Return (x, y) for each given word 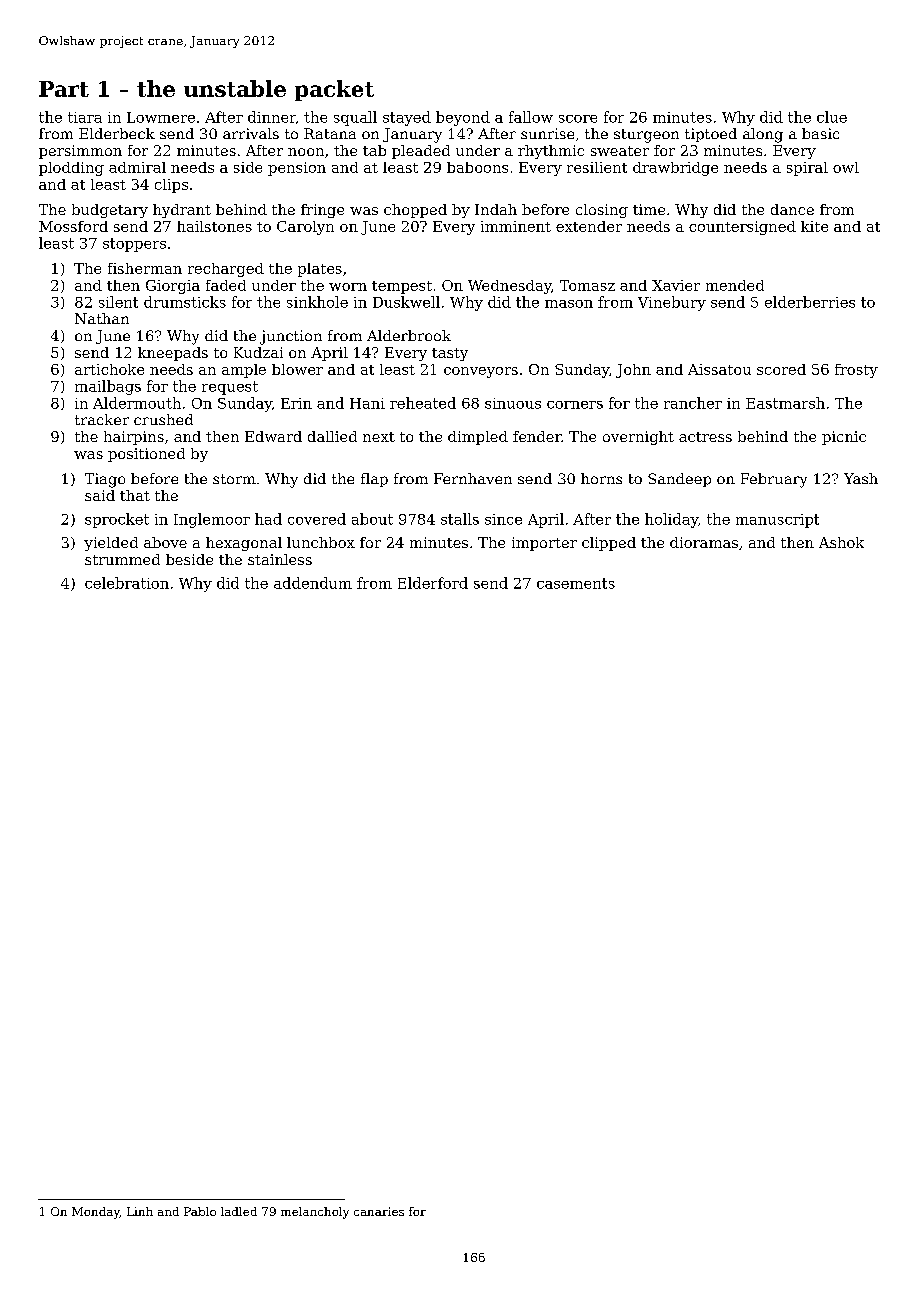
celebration (127, 583)
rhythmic (551, 152)
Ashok (841, 542)
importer (544, 544)
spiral (807, 169)
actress (705, 437)
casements (576, 583)
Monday (96, 1213)
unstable (235, 88)
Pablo (200, 1211)
